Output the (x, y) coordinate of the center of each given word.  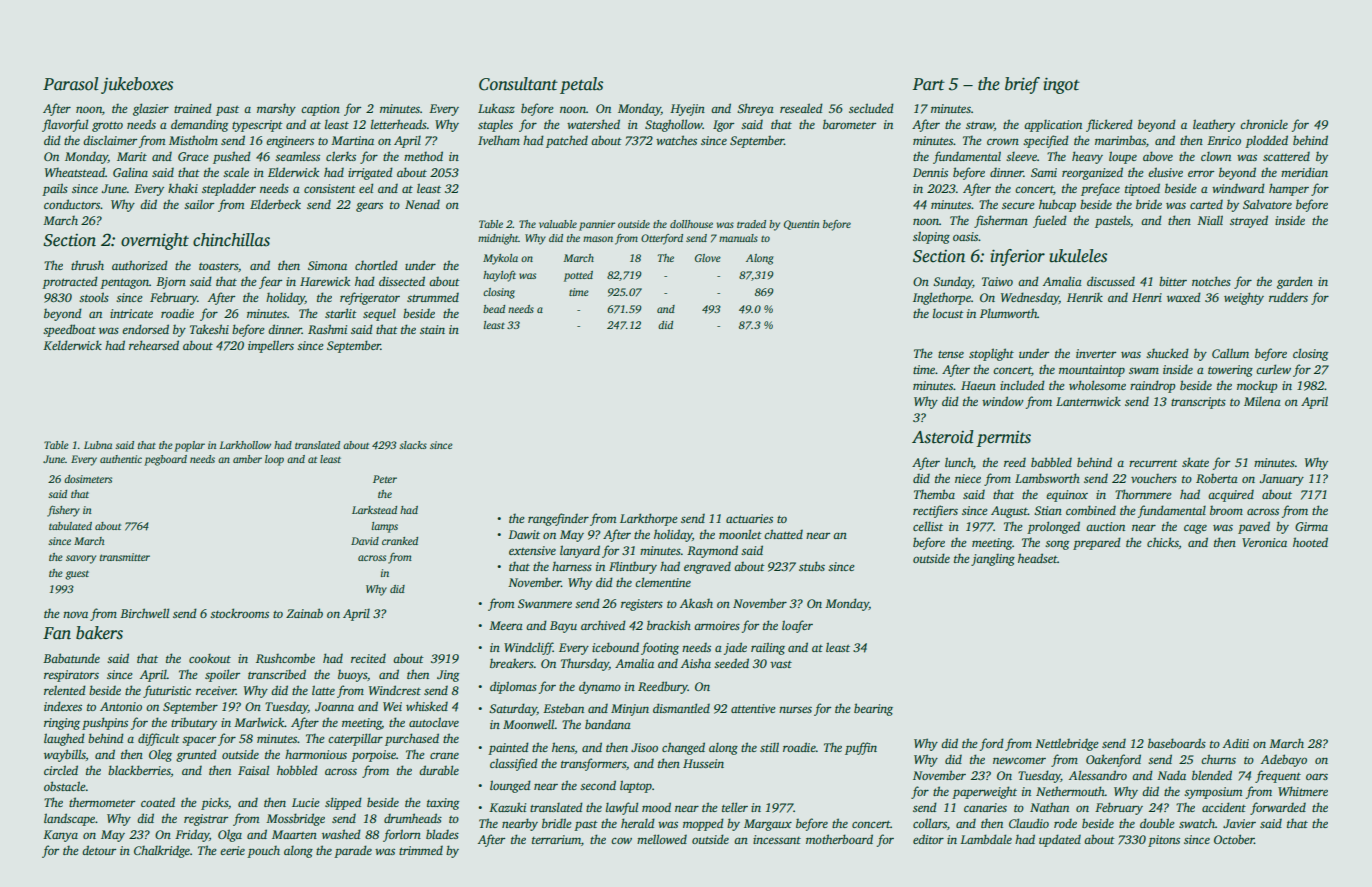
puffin (861, 748)
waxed (1184, 297)
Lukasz (496, 108)
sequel (379, 315)
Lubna (98, 445)
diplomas (513, 687)
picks (214, 803)
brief (1022, 85)
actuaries (749, 518)
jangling (993, 560)
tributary (194, 723)
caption (320, 110)
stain (432, 329)
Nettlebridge (1067, 744)
